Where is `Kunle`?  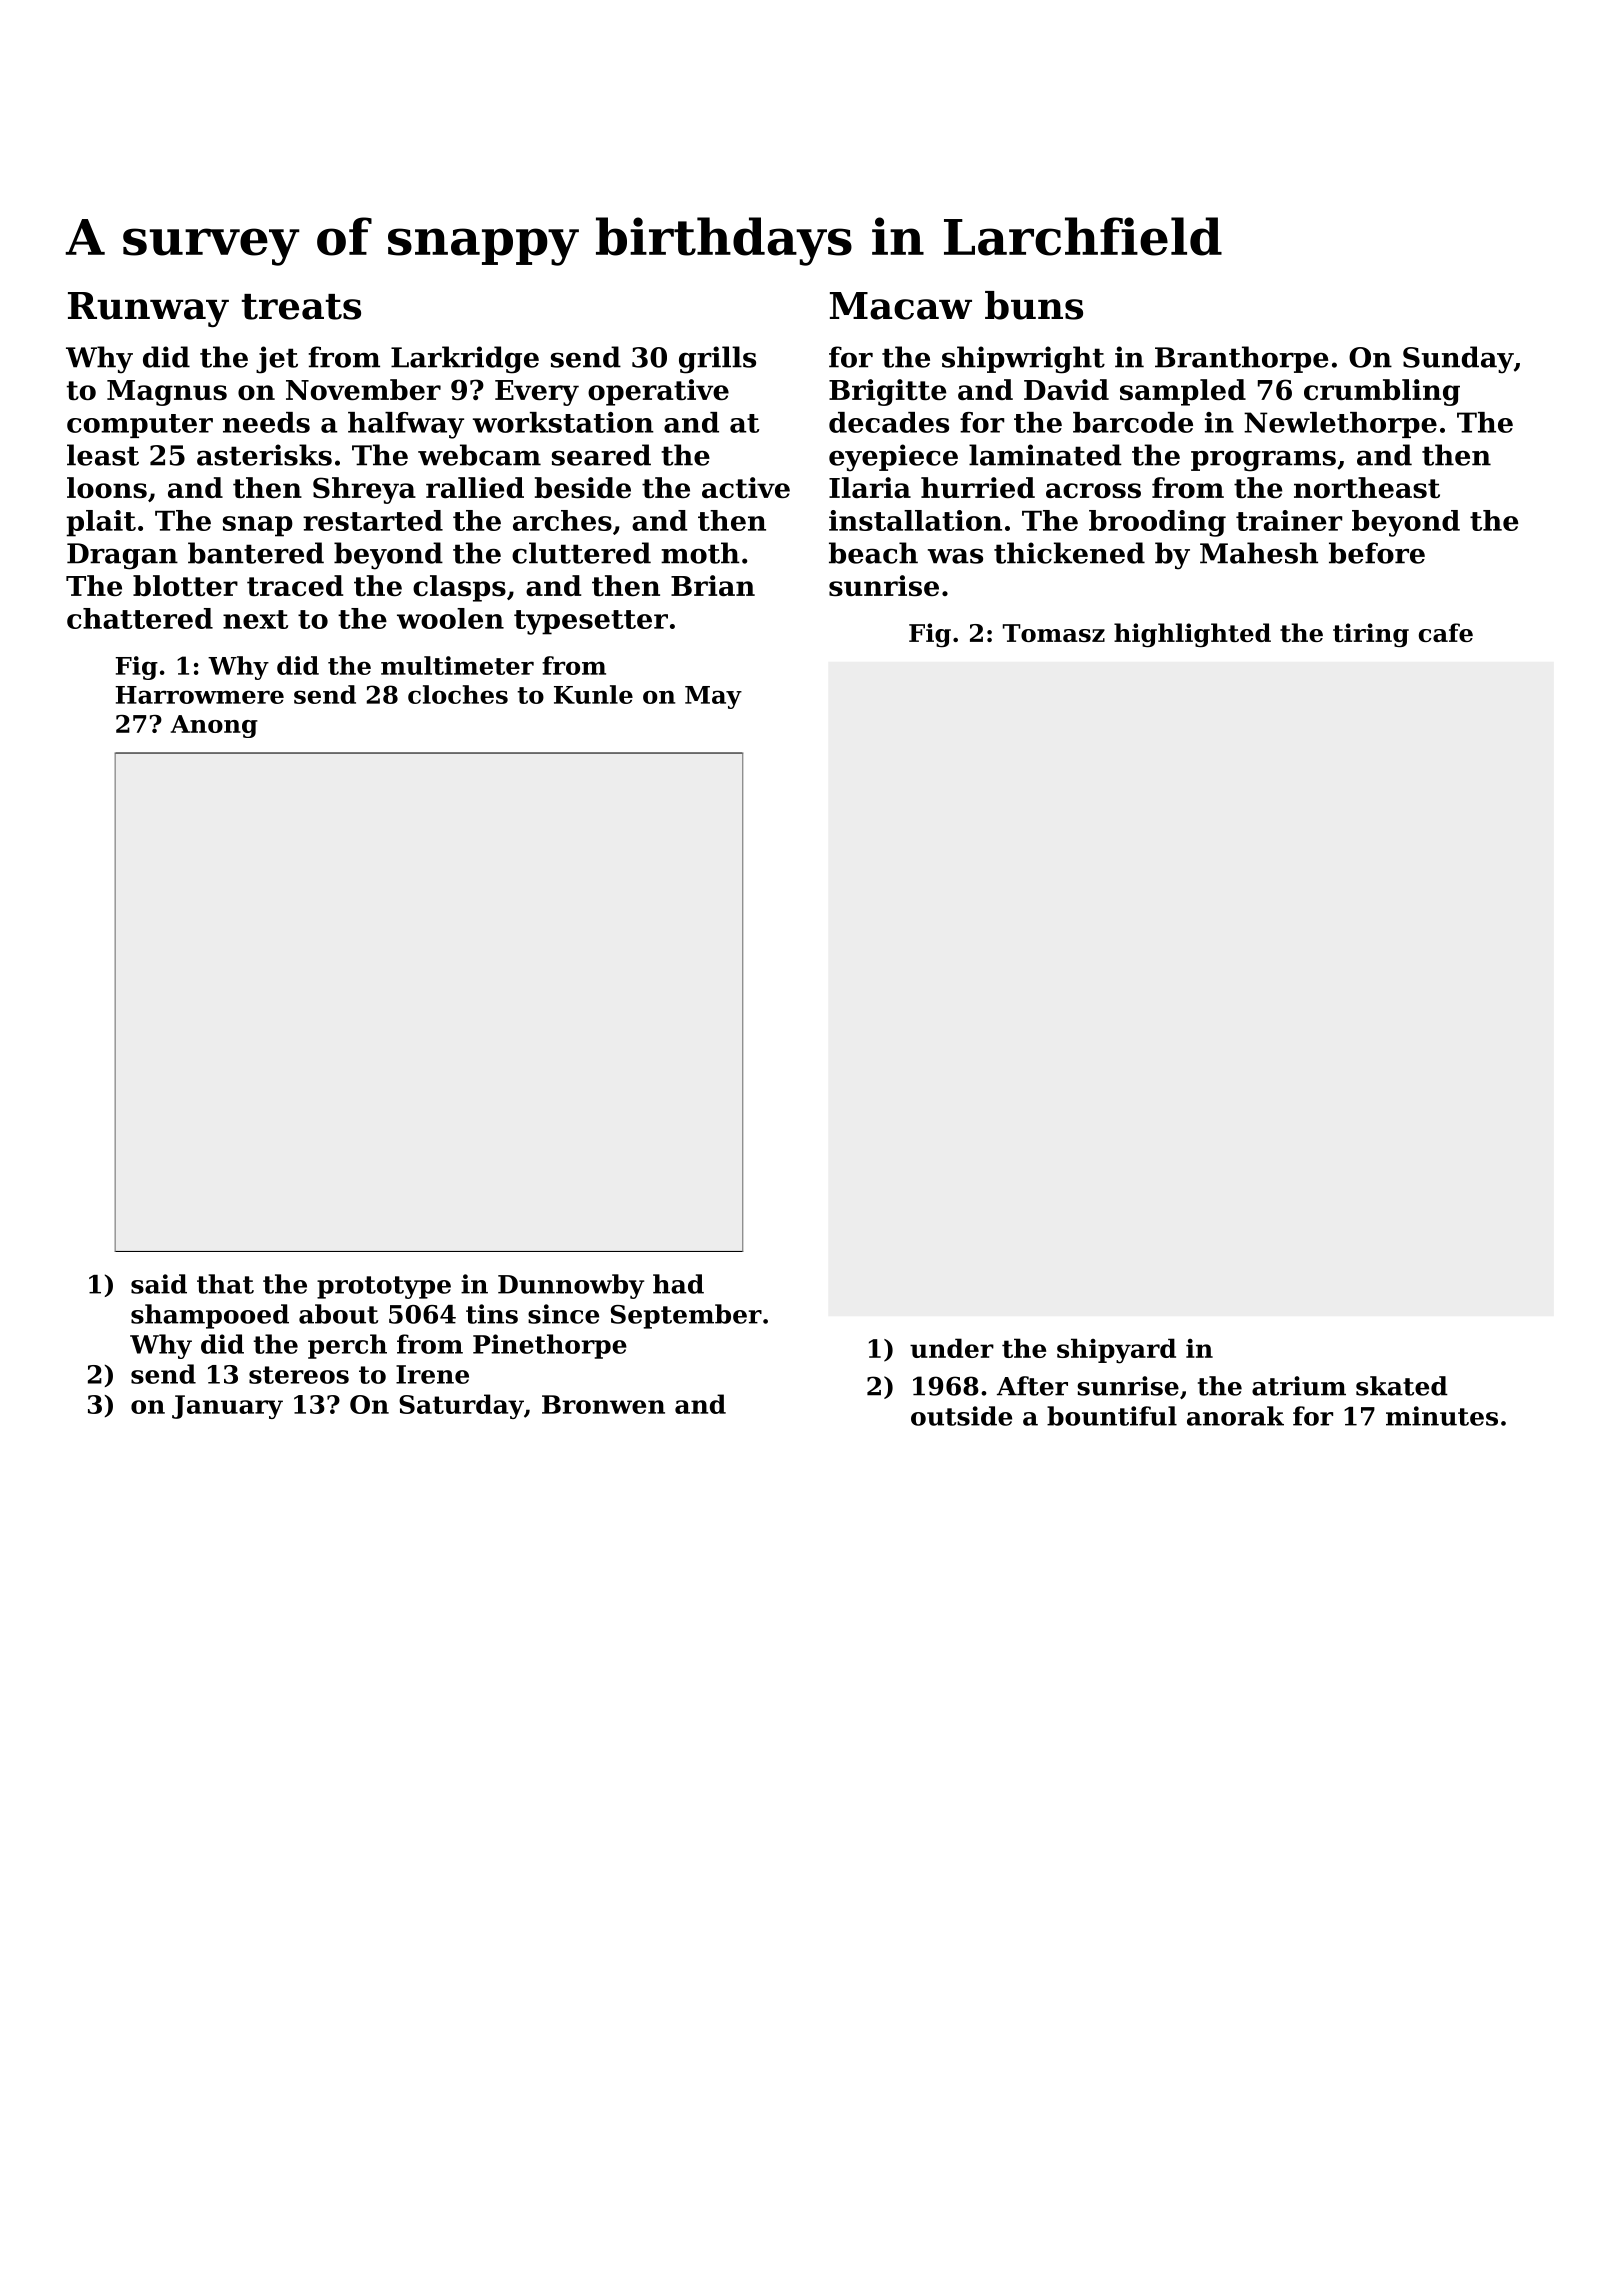
Kunle is located at coordinates (593, 694).
